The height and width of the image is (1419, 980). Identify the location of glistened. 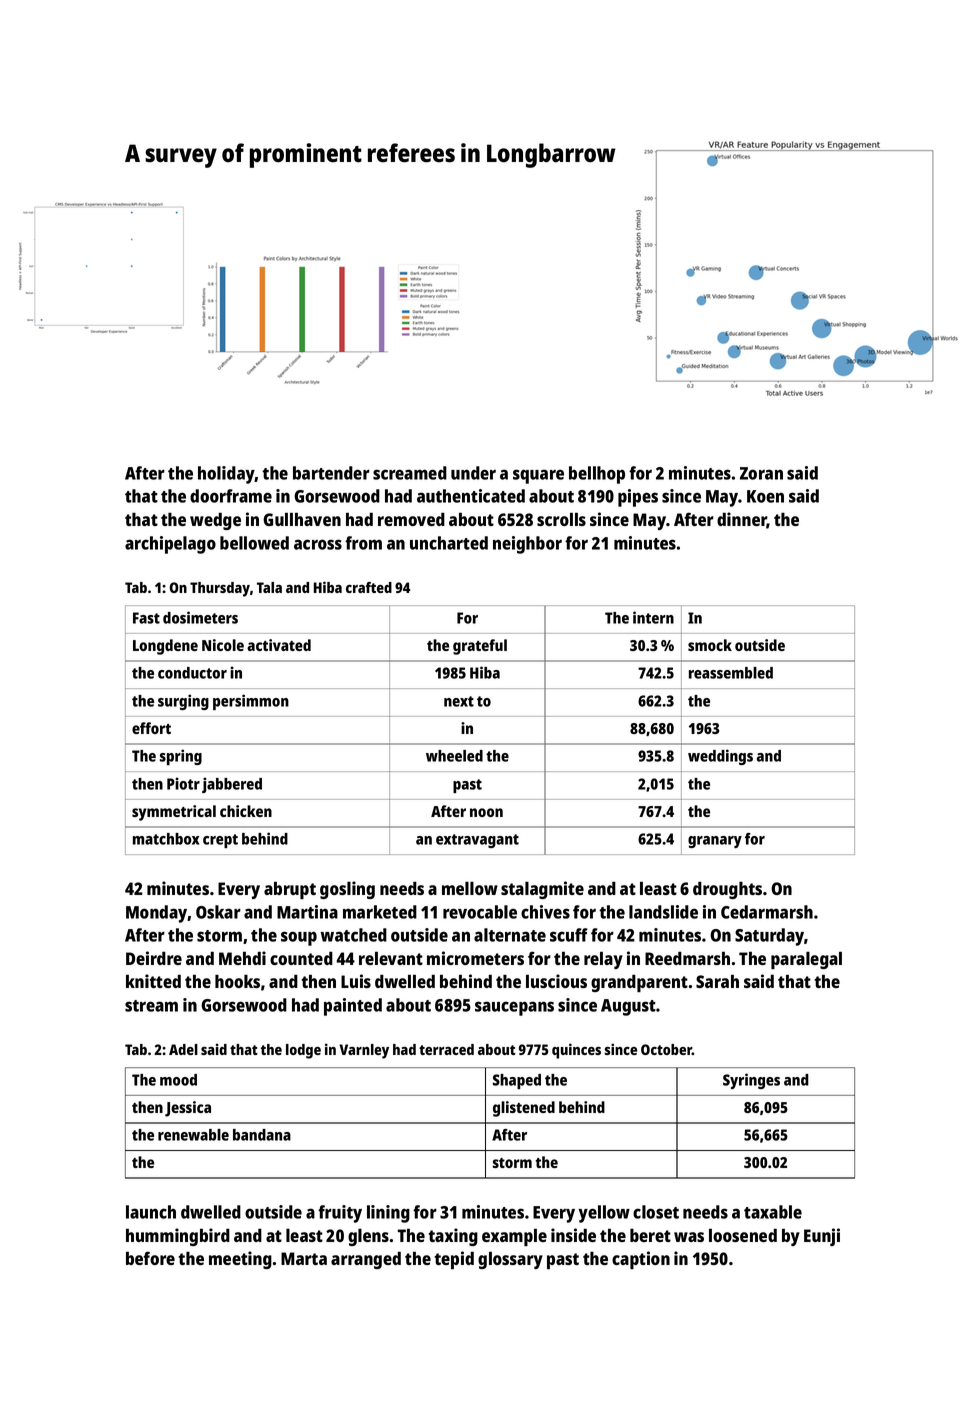
(524, 1109).
